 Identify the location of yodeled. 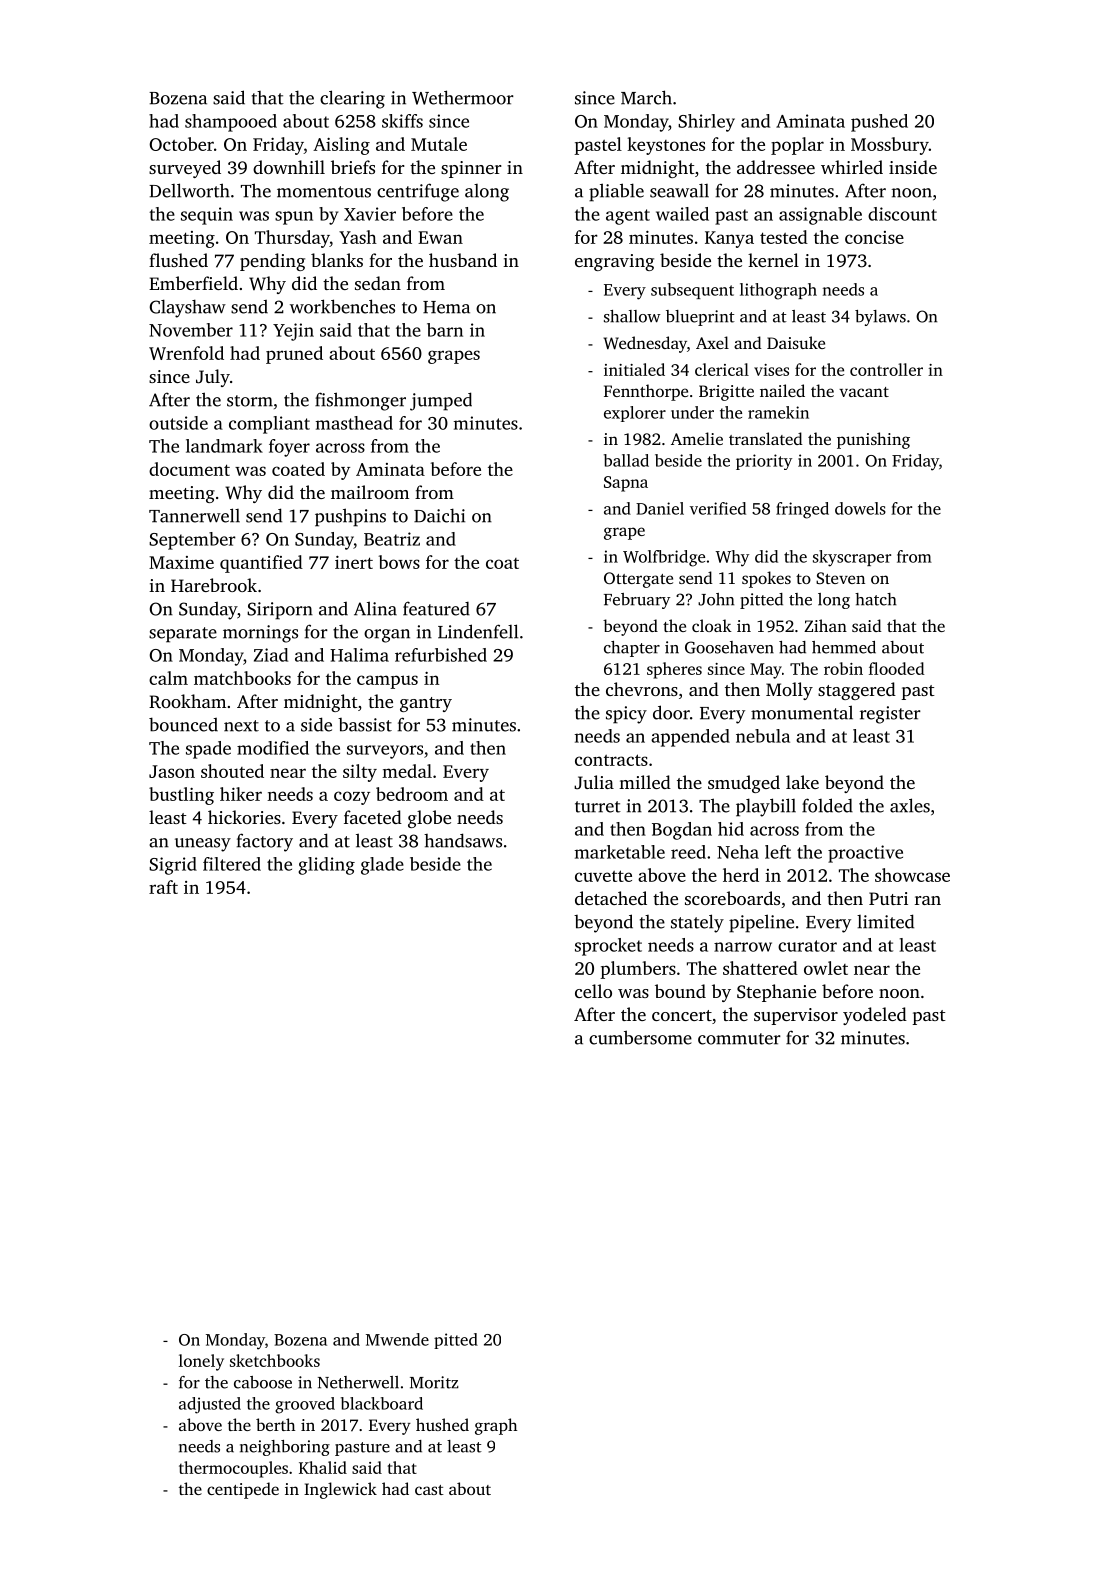
(875, 1016).
